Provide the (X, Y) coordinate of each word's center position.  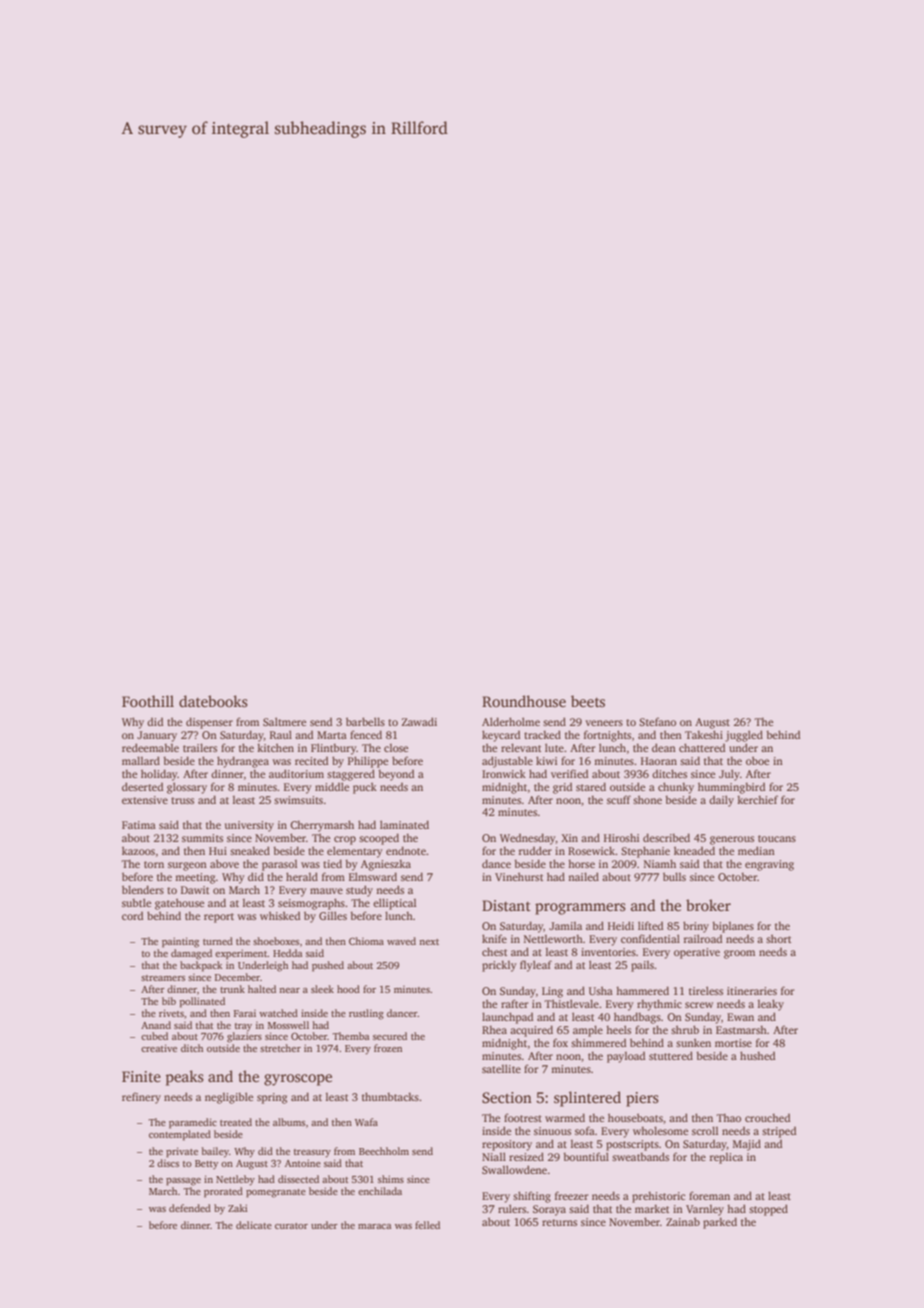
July (729, 775)
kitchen (275, 747)
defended (190, 1208)
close (396, 748)
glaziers (244, 1037)
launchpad (507, 1018)
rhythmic (659, 1005)
